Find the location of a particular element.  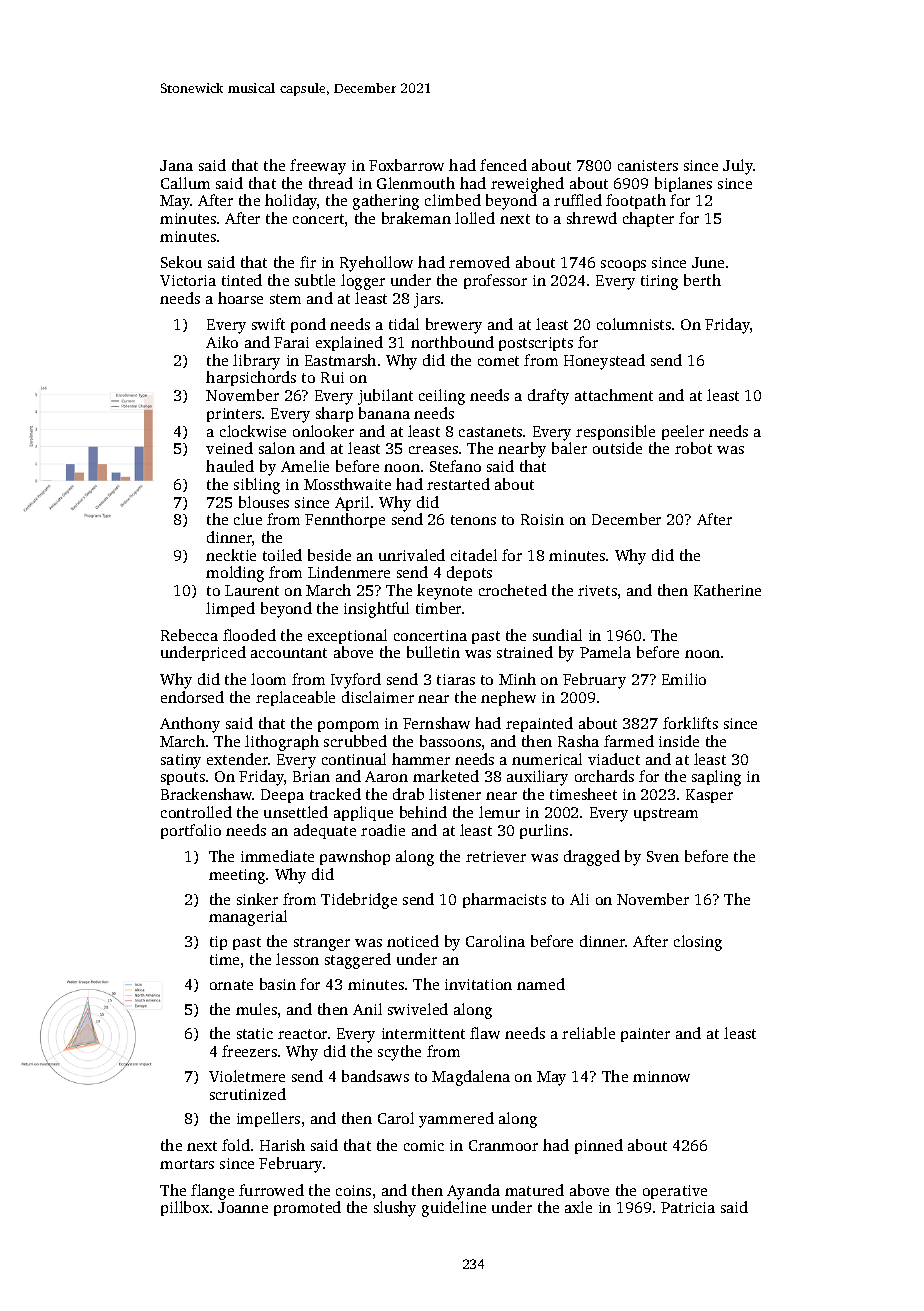

mortars is located at coordinates (187, 1164).
